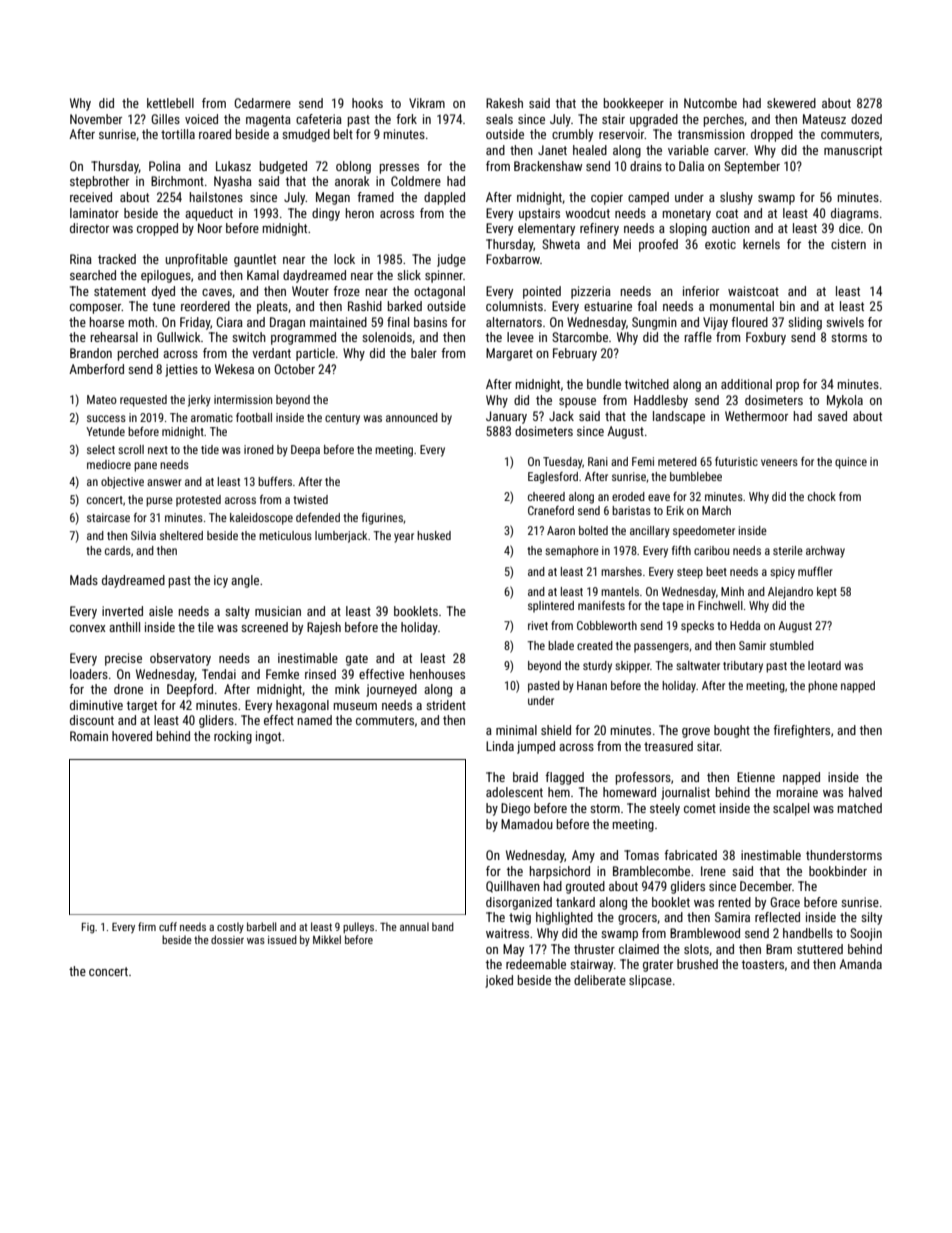  What do you see at coordinates (302, 706) in the screenshot?
I see `hexagonal` at bounding box center [302, 706].
